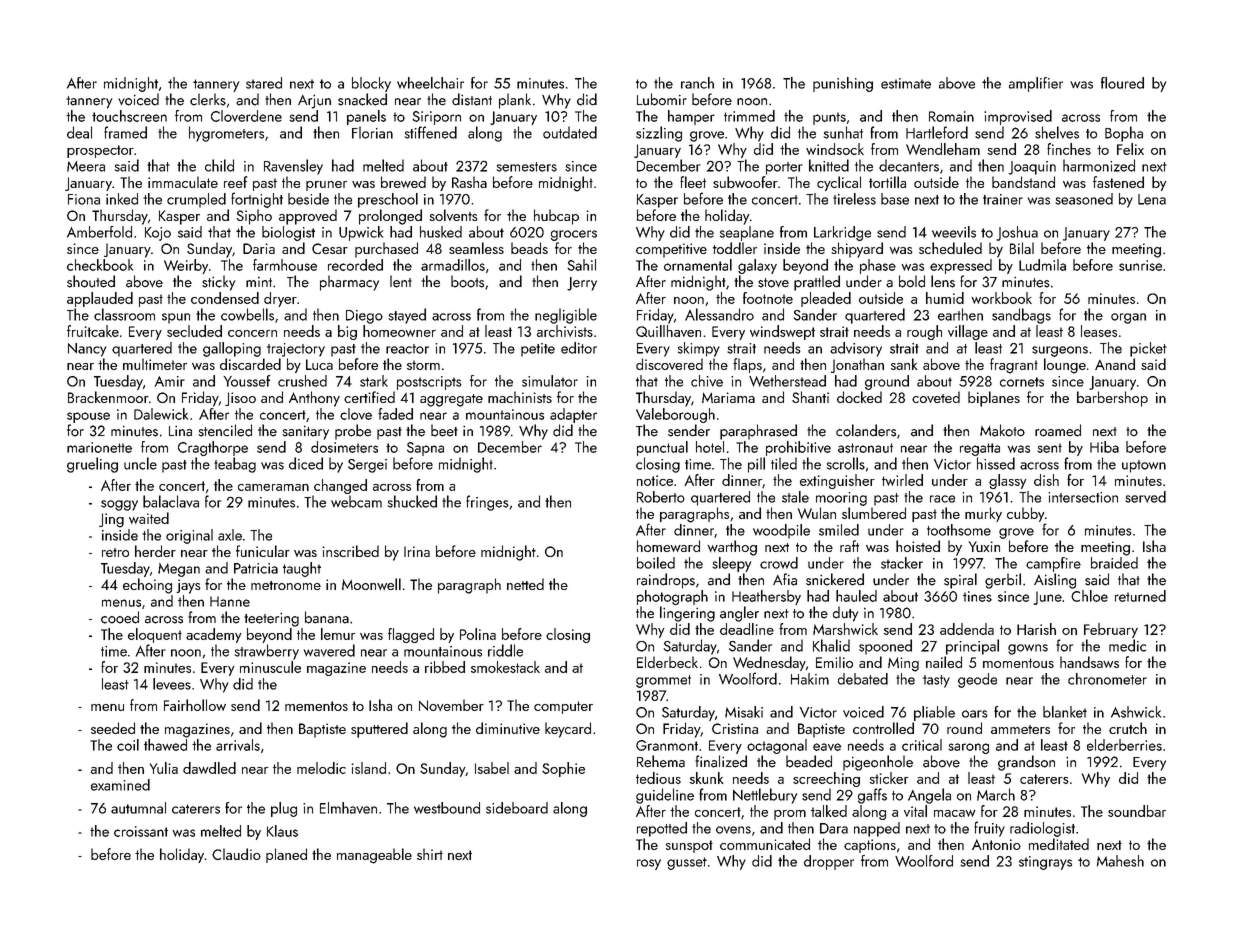 The width and height of the page is (1233, 952). What do you see at coordinates (314, 101) in the page?
I see `Arjun` at bounding box center [314, 101].
